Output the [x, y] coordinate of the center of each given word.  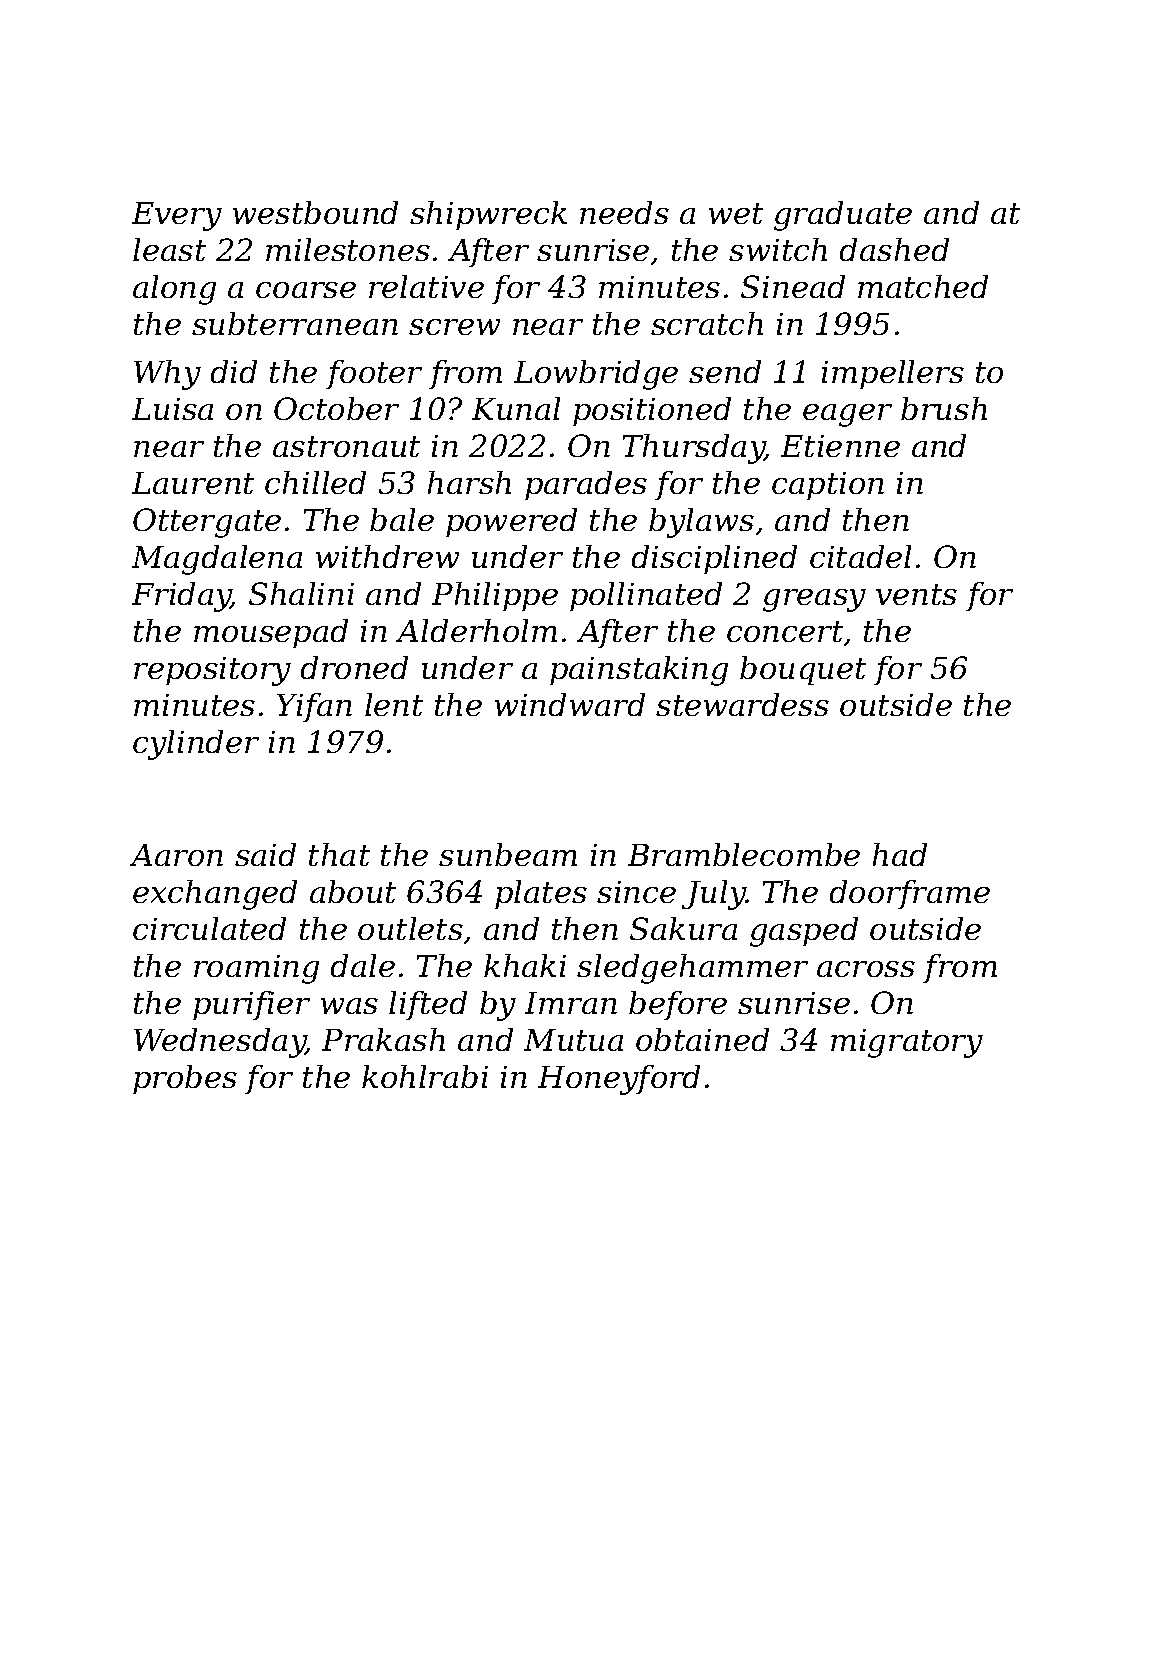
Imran [571, 1003]
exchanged [215, 895]
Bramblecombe [744, 854]
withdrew [387, 556]
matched [923, 286]
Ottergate [207, 523]
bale [402, 519]
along [174, 290]
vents [916, 594]
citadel [860, 556]
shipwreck [488, 215]
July [714, 895]
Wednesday [220, 1043]
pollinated [646, 596]
